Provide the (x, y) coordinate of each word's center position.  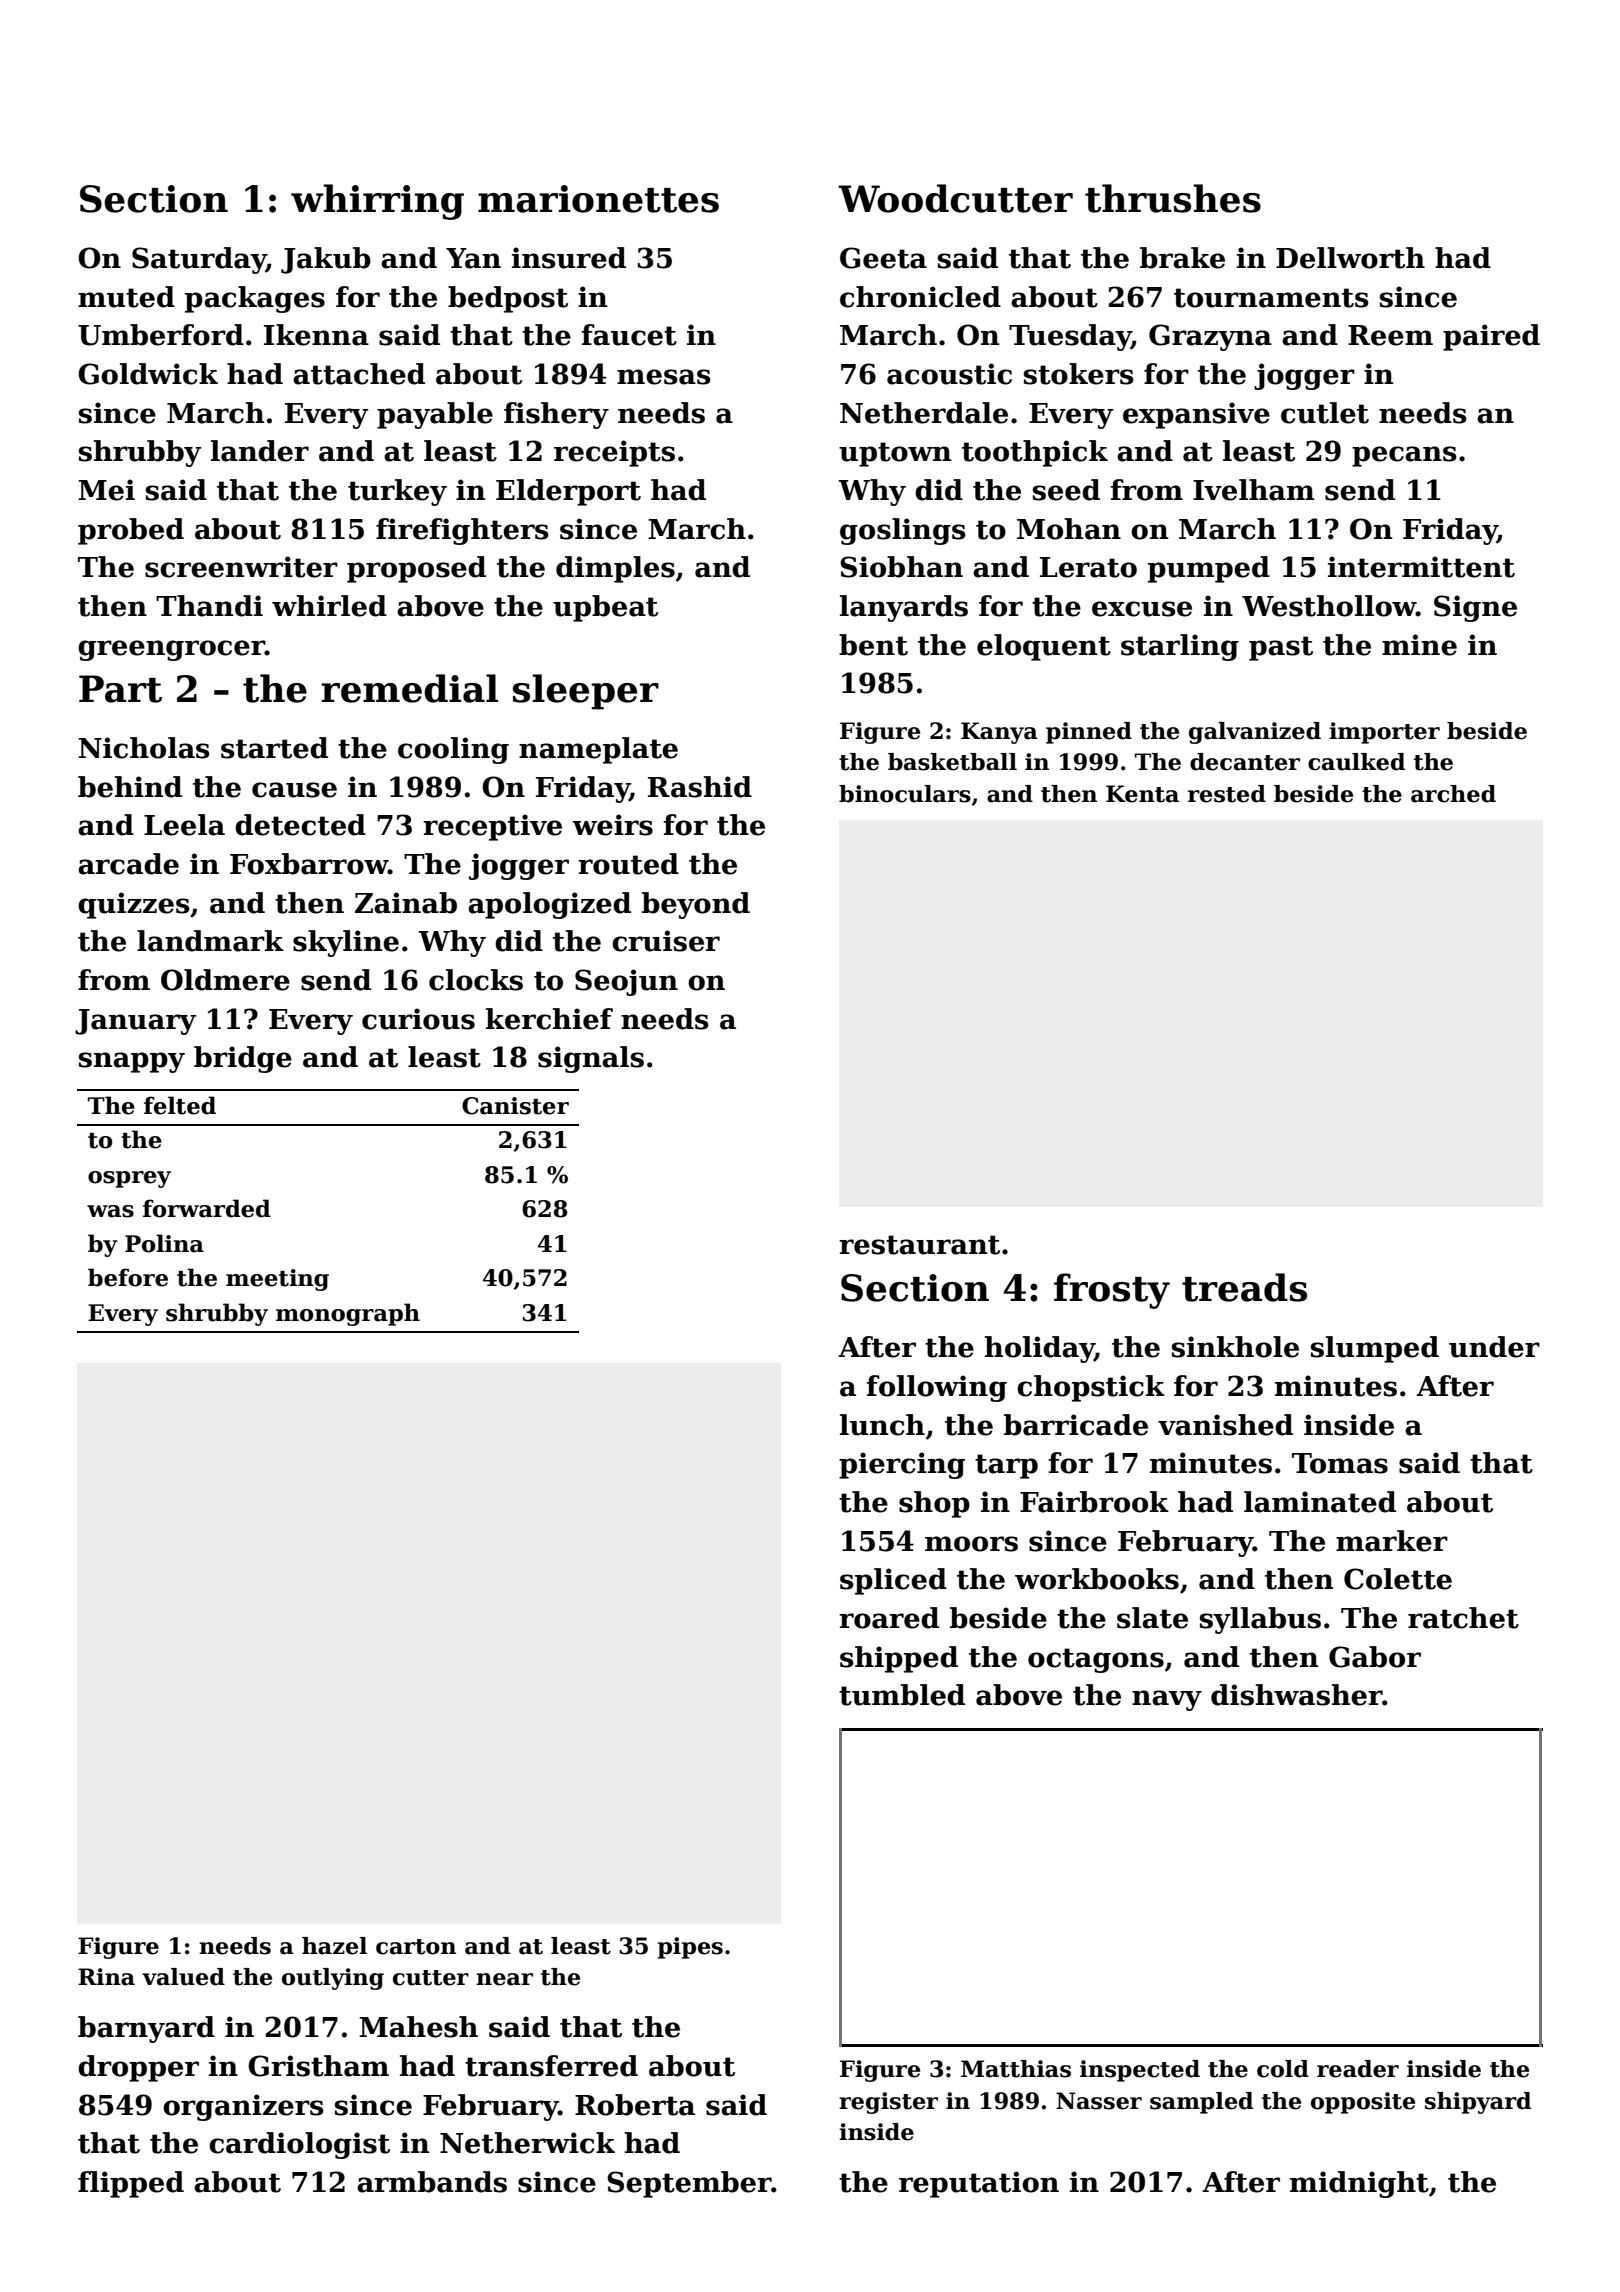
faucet (629, 335)
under (1494, 1347)
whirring (377, 202)
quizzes (134, 905)
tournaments (1271, 298)
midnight (1359, 2184)
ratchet (1463, 1618)
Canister (515, 1106)
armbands (432, 2182)
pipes (690, 1948)
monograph (348, 1314)
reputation (979, 2184)
